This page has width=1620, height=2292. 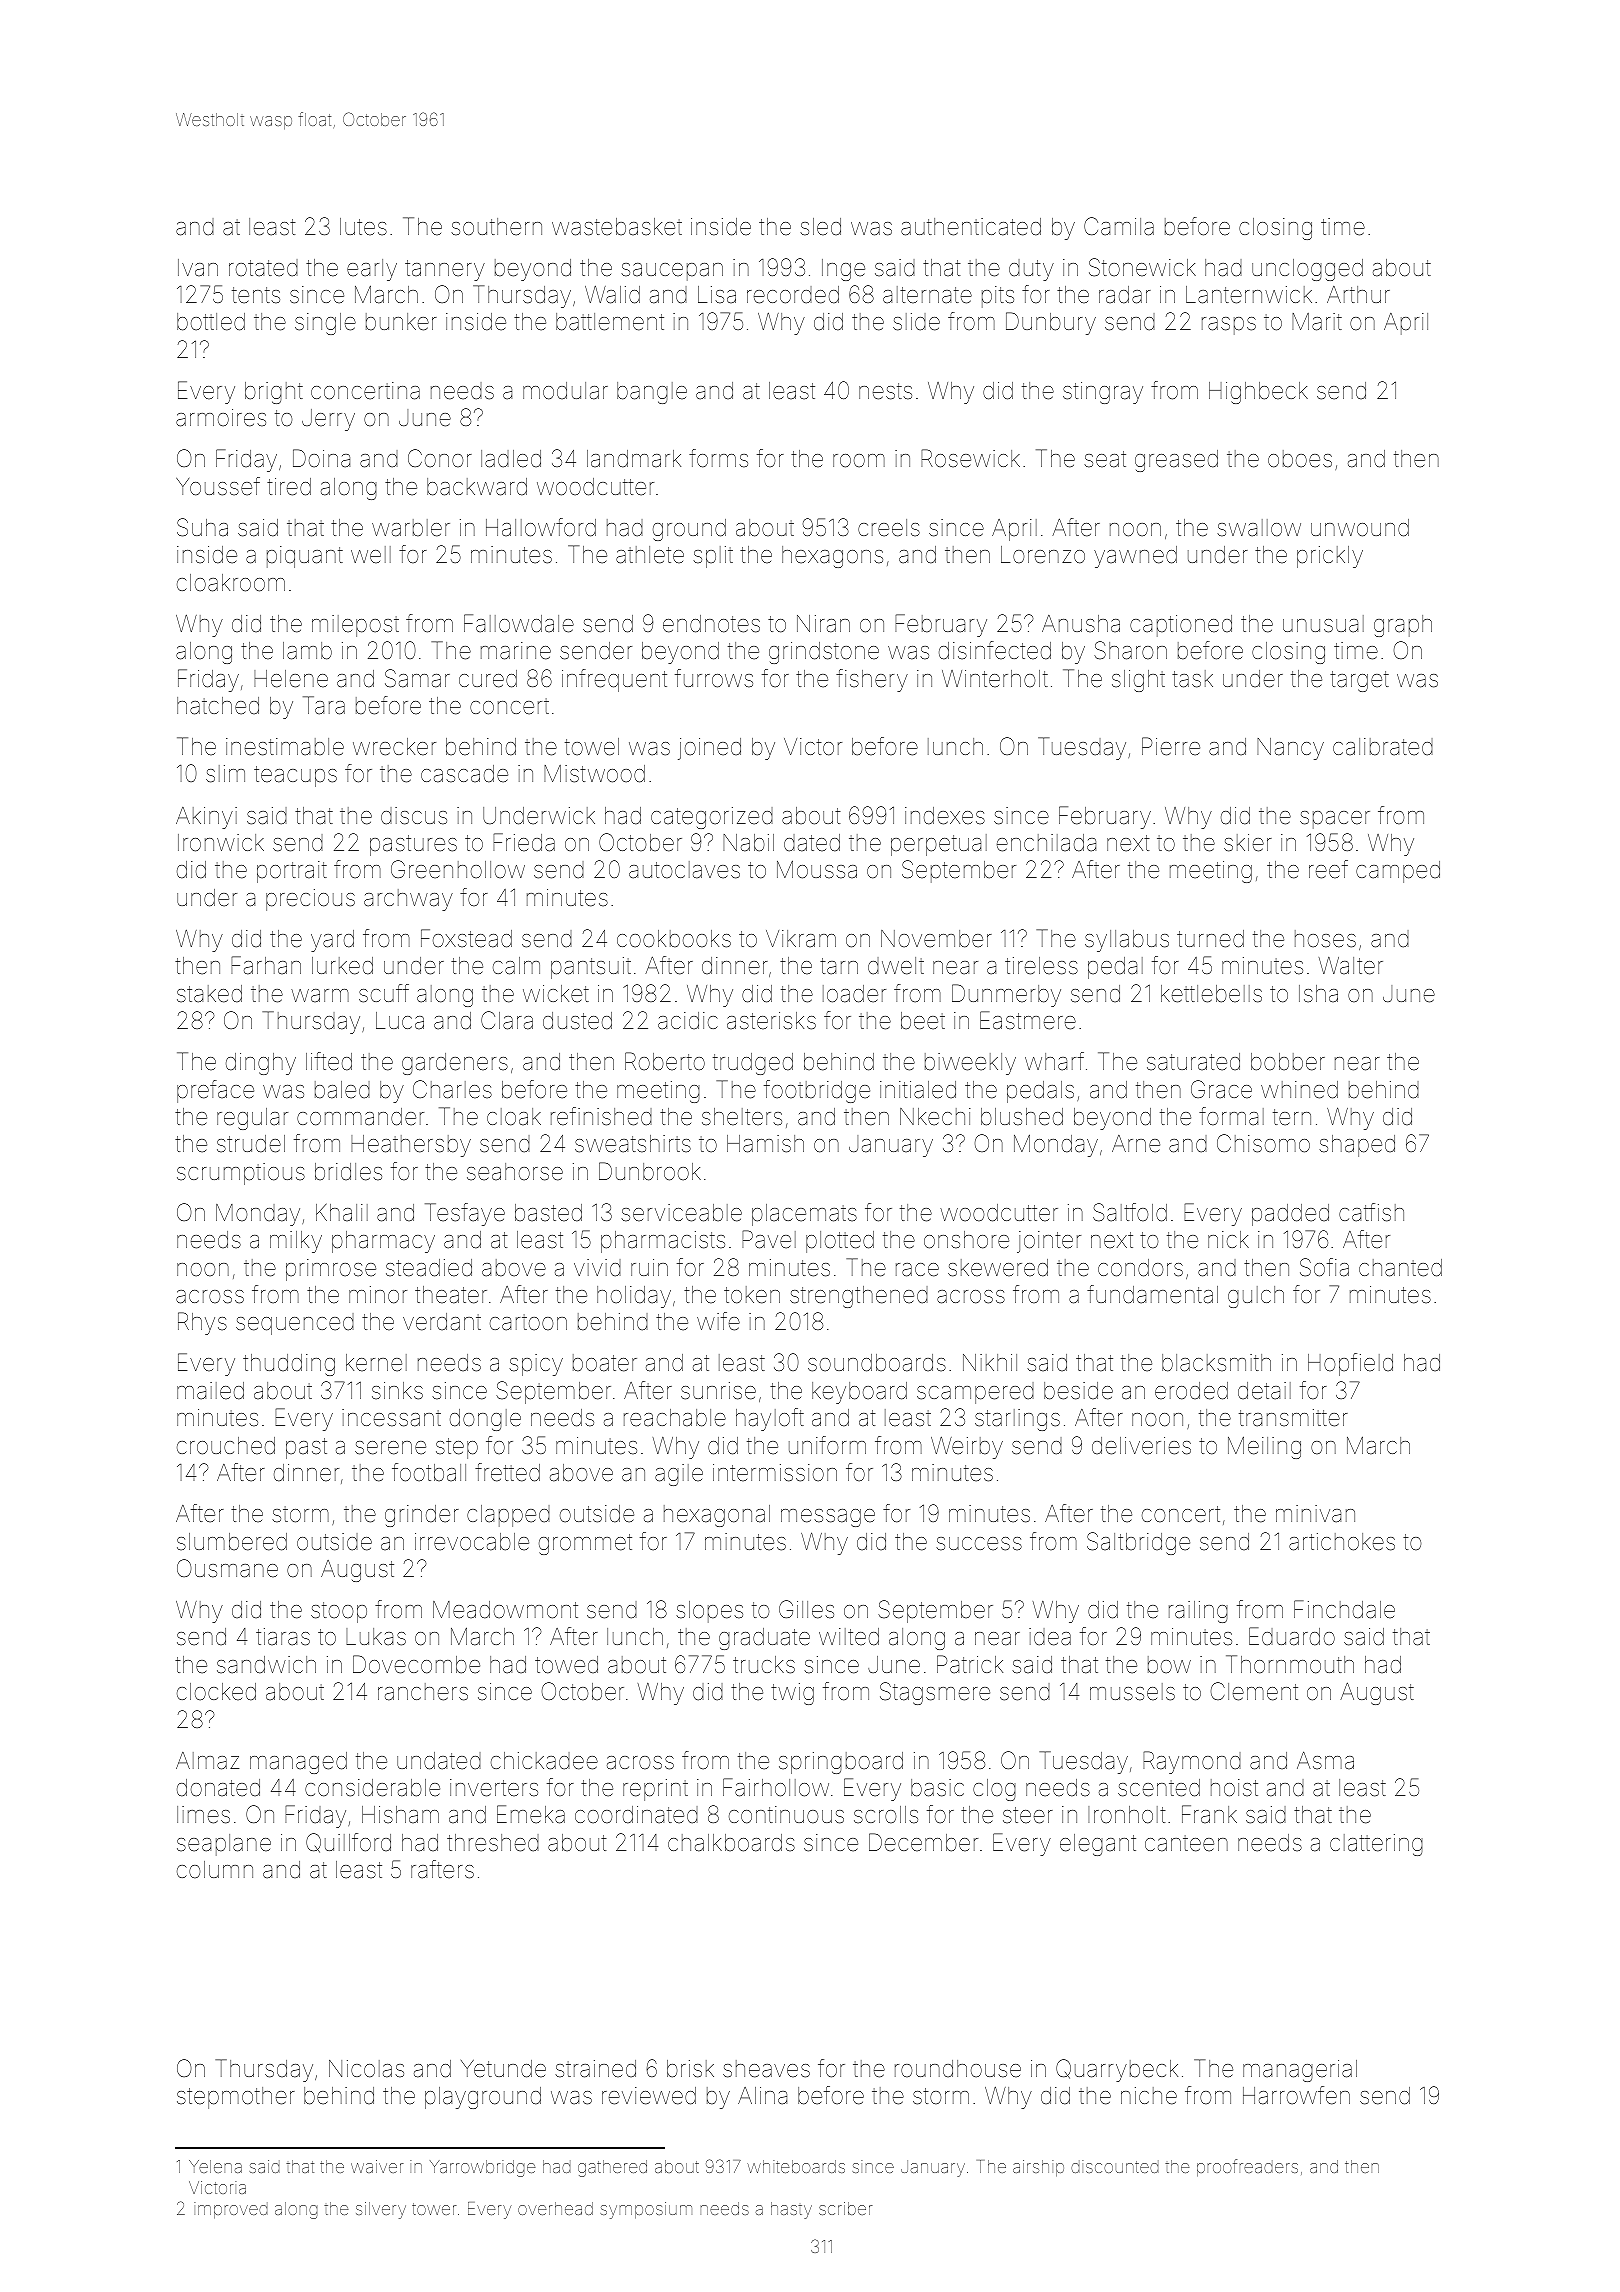 What do you see at coordinates (612, 294) in the page?
I see `Walid` at bounding box center [612, 294].
